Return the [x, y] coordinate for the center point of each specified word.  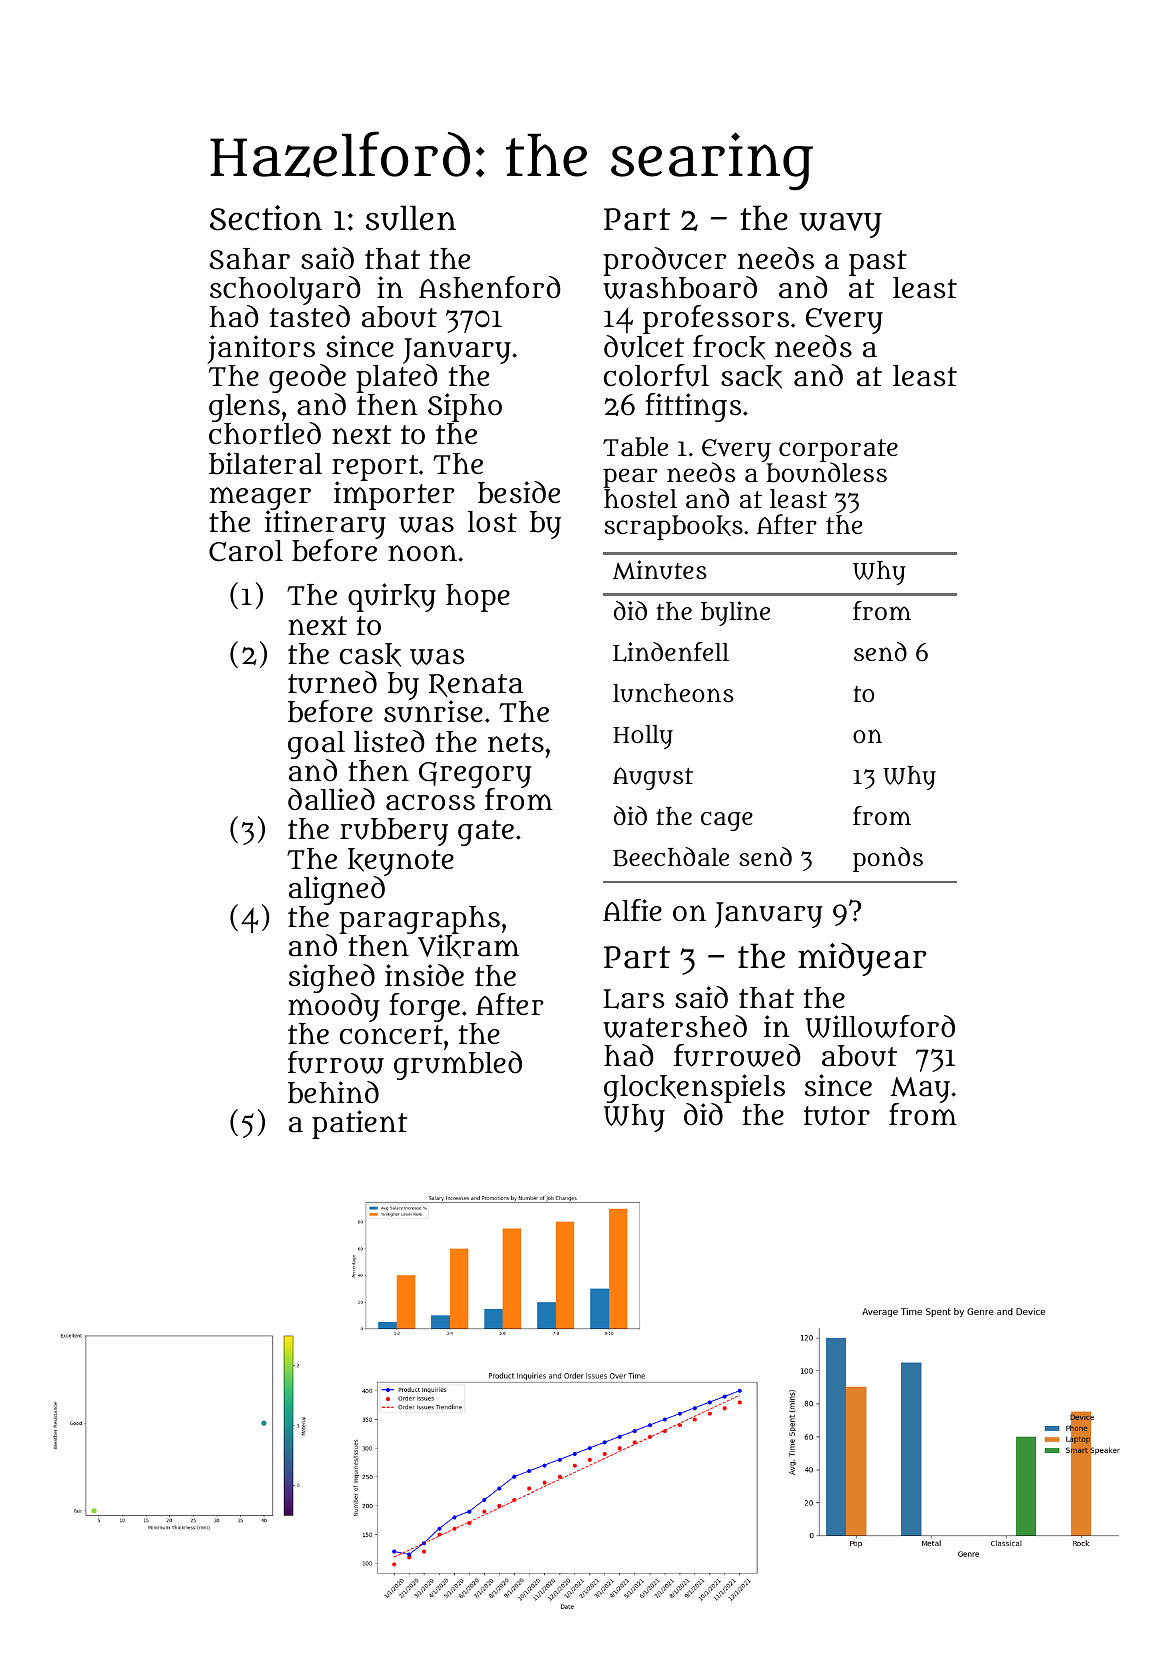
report [375, 468]
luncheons [673, 693]
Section [266, 218]
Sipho [465, 407]
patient [359, 1124]
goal [316, 745]
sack [751, 377]
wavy [840, 225]
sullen [411, 218]
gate [486, 833]
